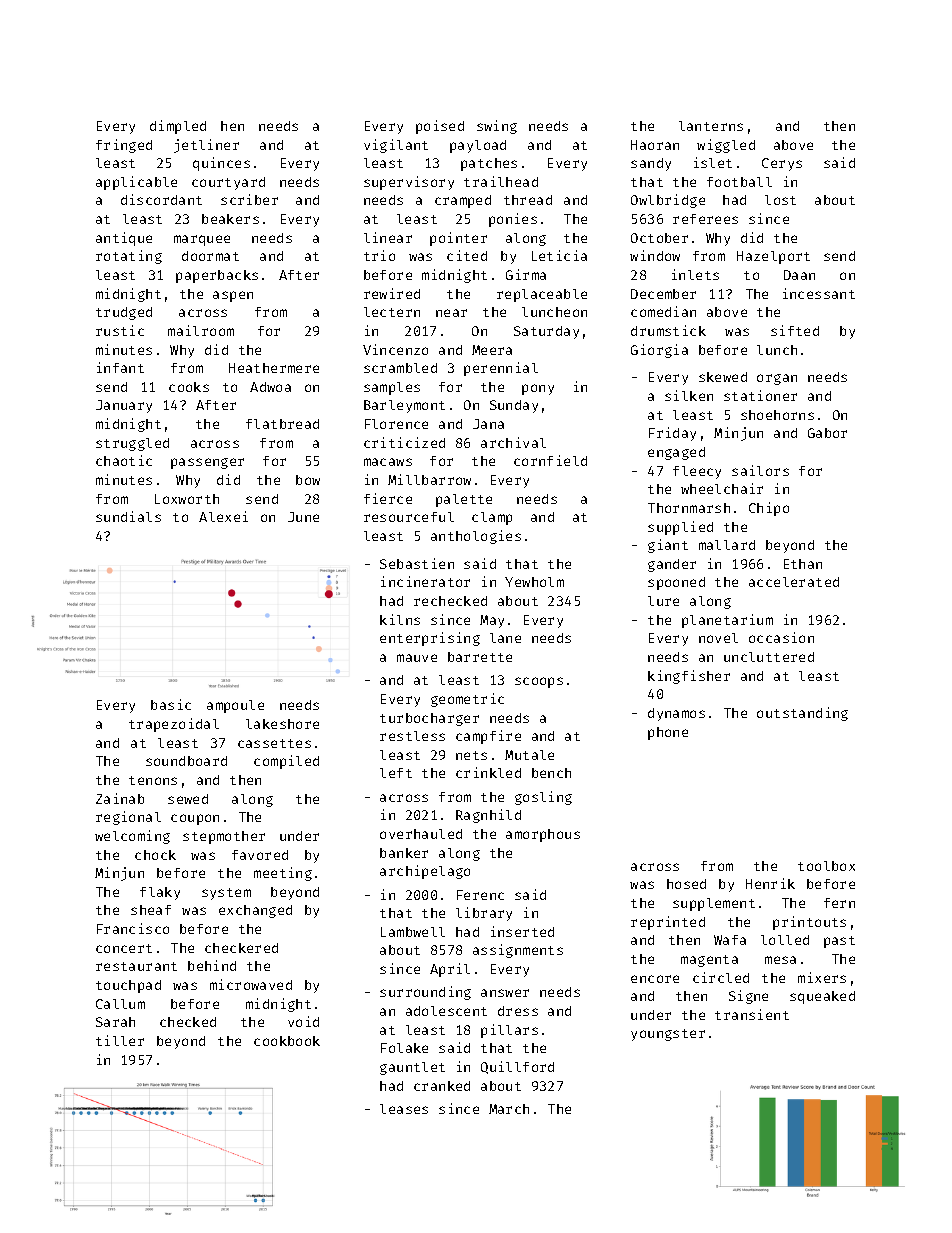  What do you see at coordinates (124, 146) in the screenshot?
I see `fringed` at bounding box center [124, 146].
